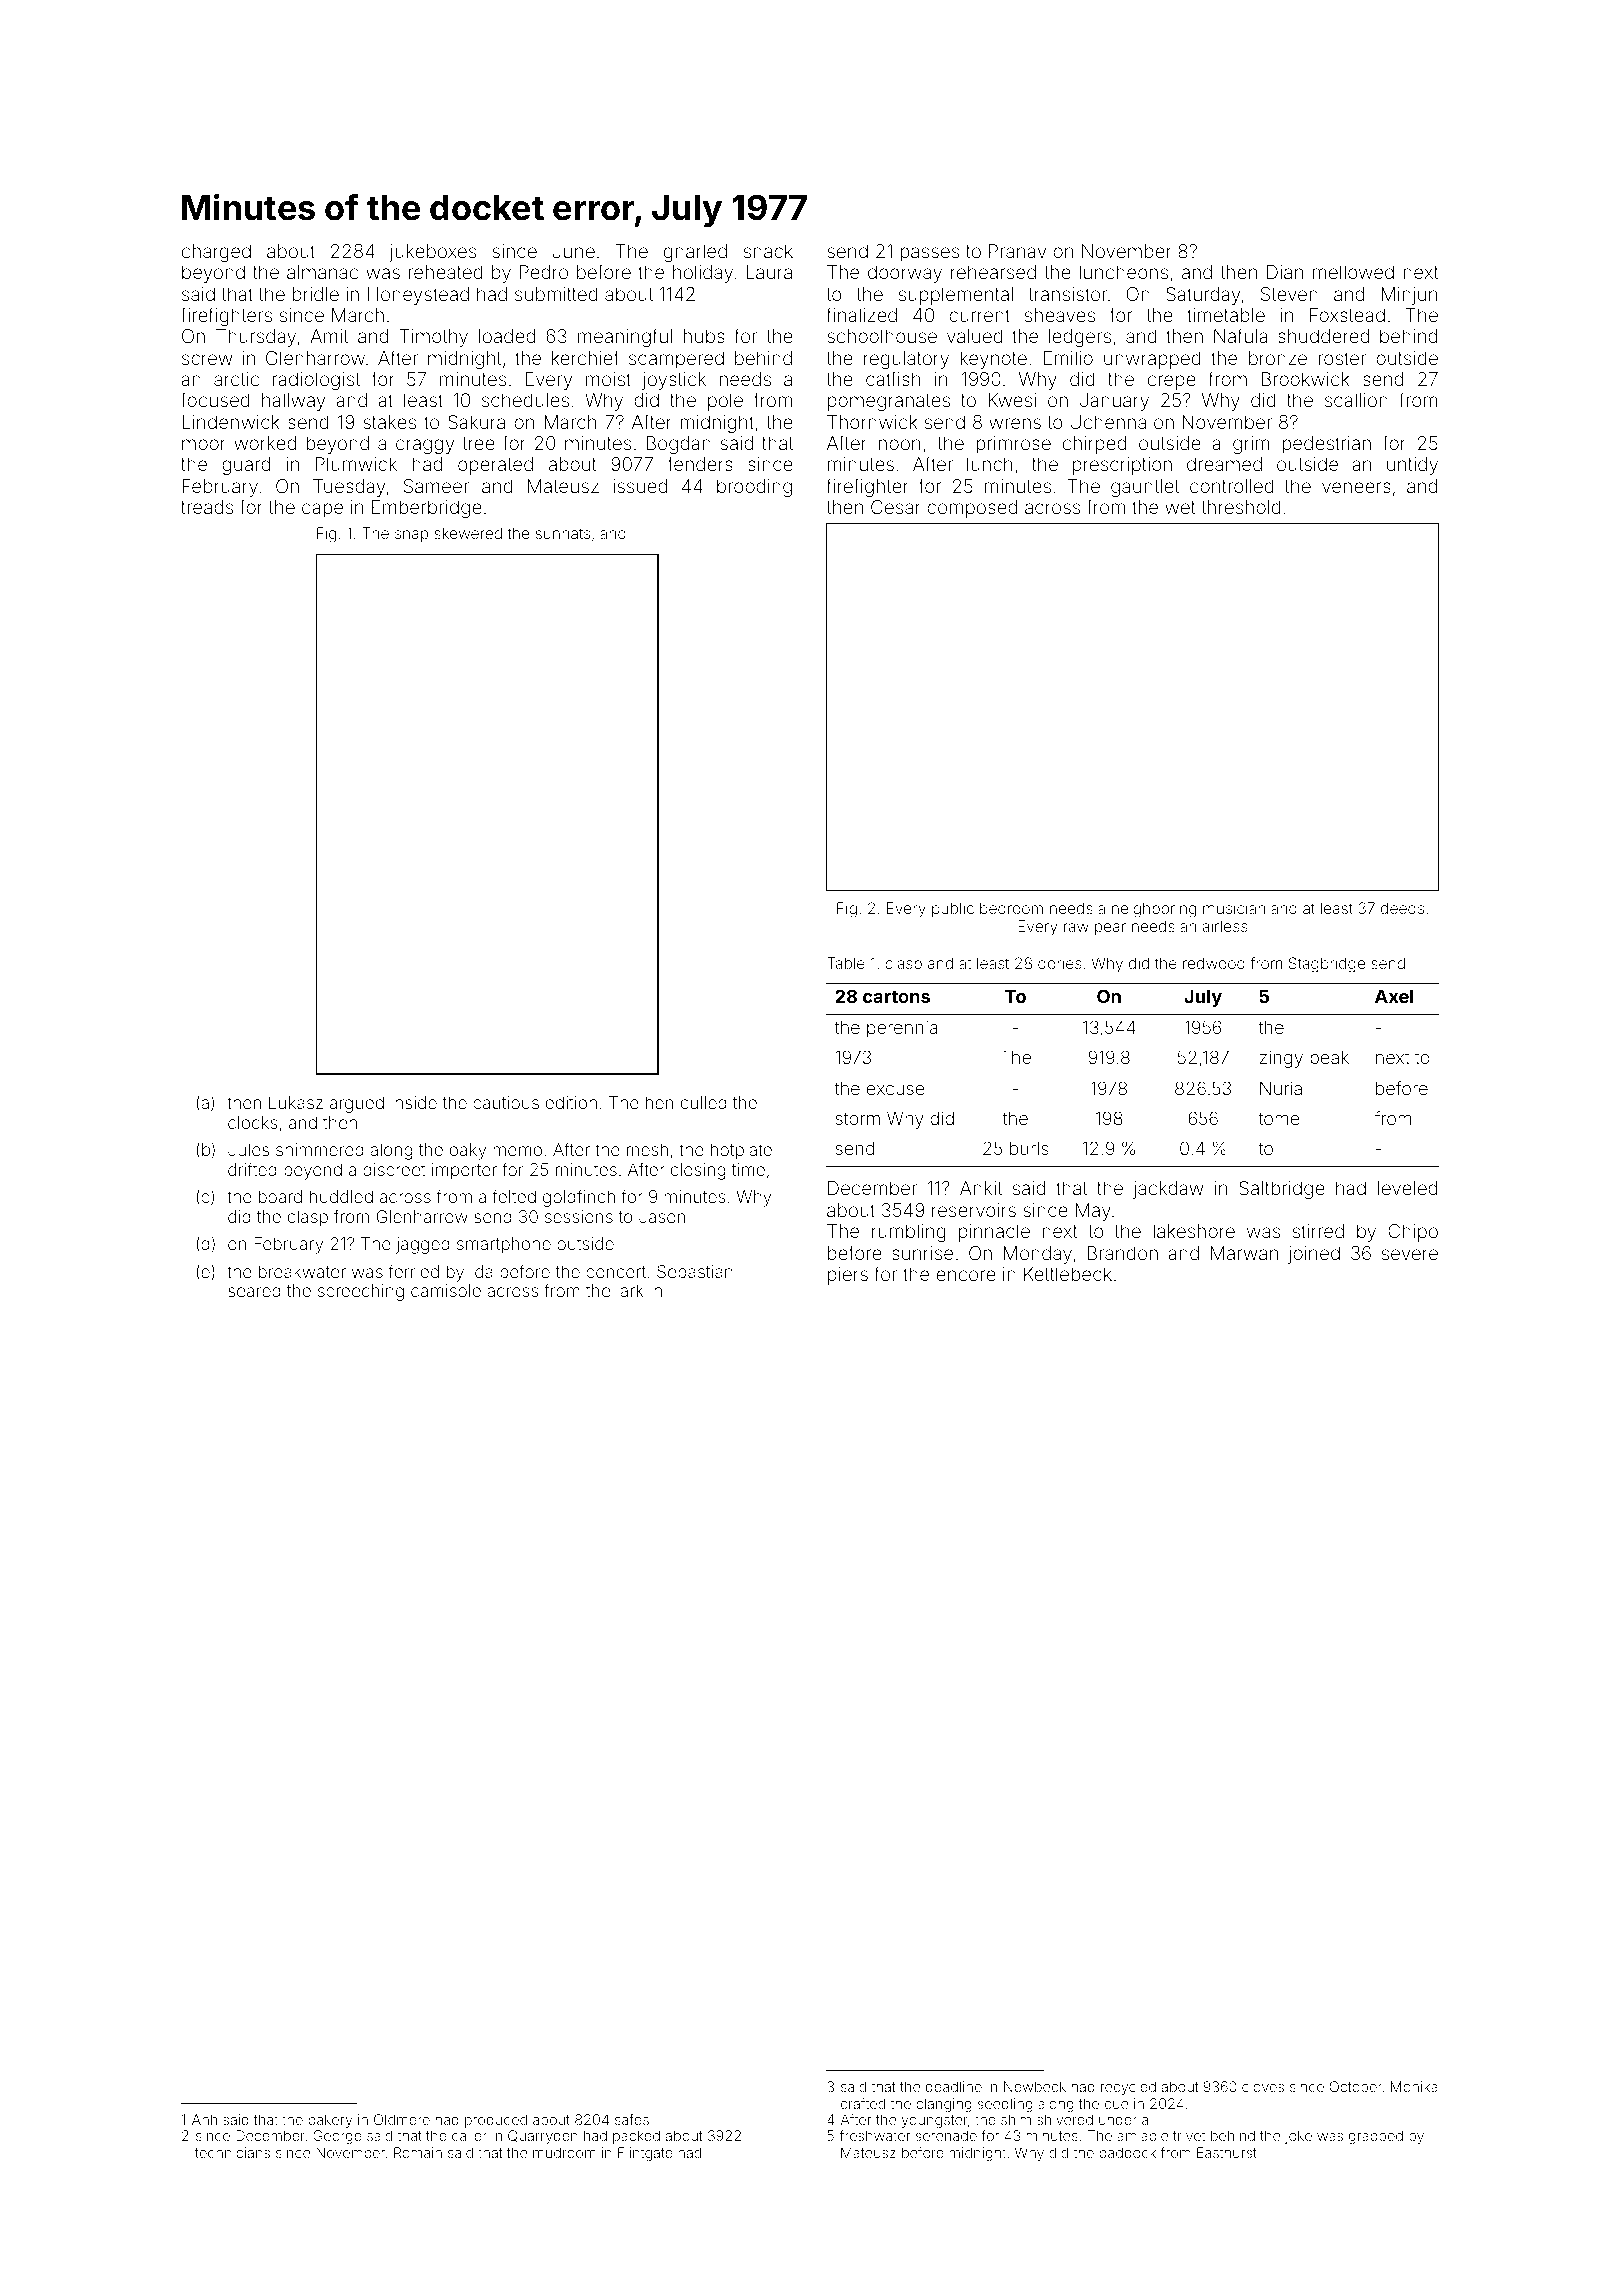  Describe the element at coordinates (954, 2086) in the screenshot. I see `deadline` at that location.
